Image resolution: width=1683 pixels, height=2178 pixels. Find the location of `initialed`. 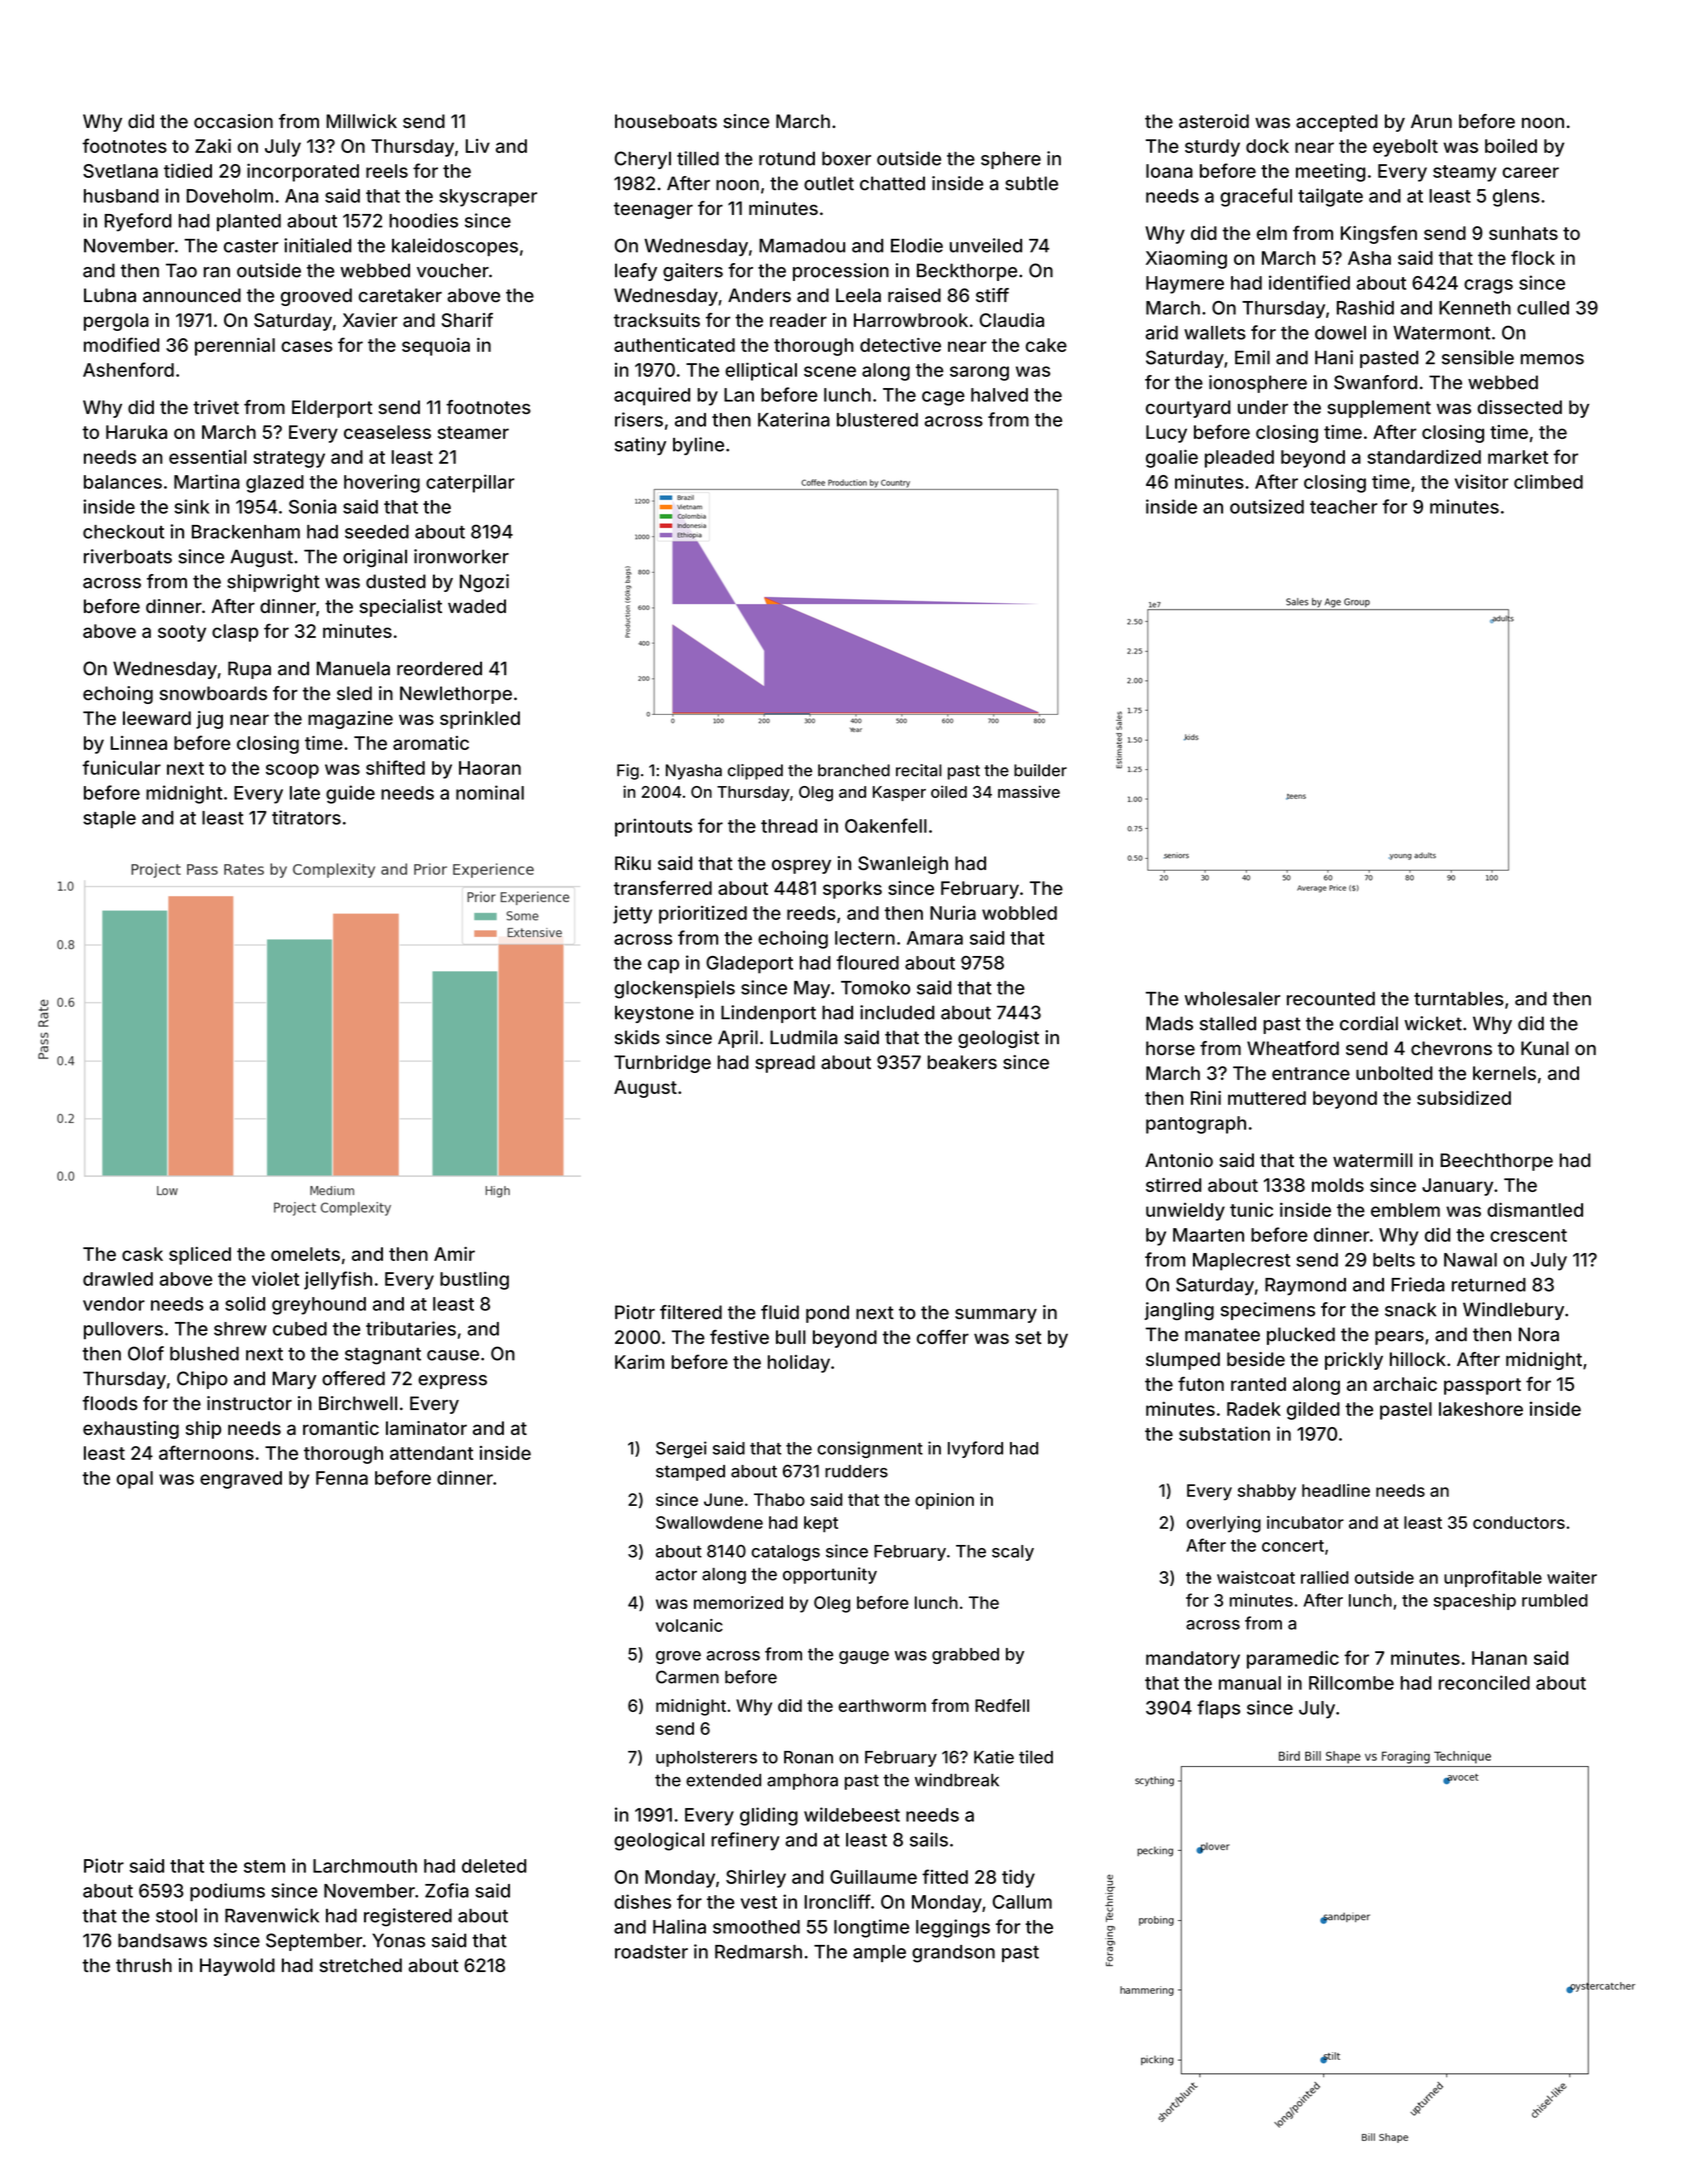

initialed is located at coordinates (317, 245).
